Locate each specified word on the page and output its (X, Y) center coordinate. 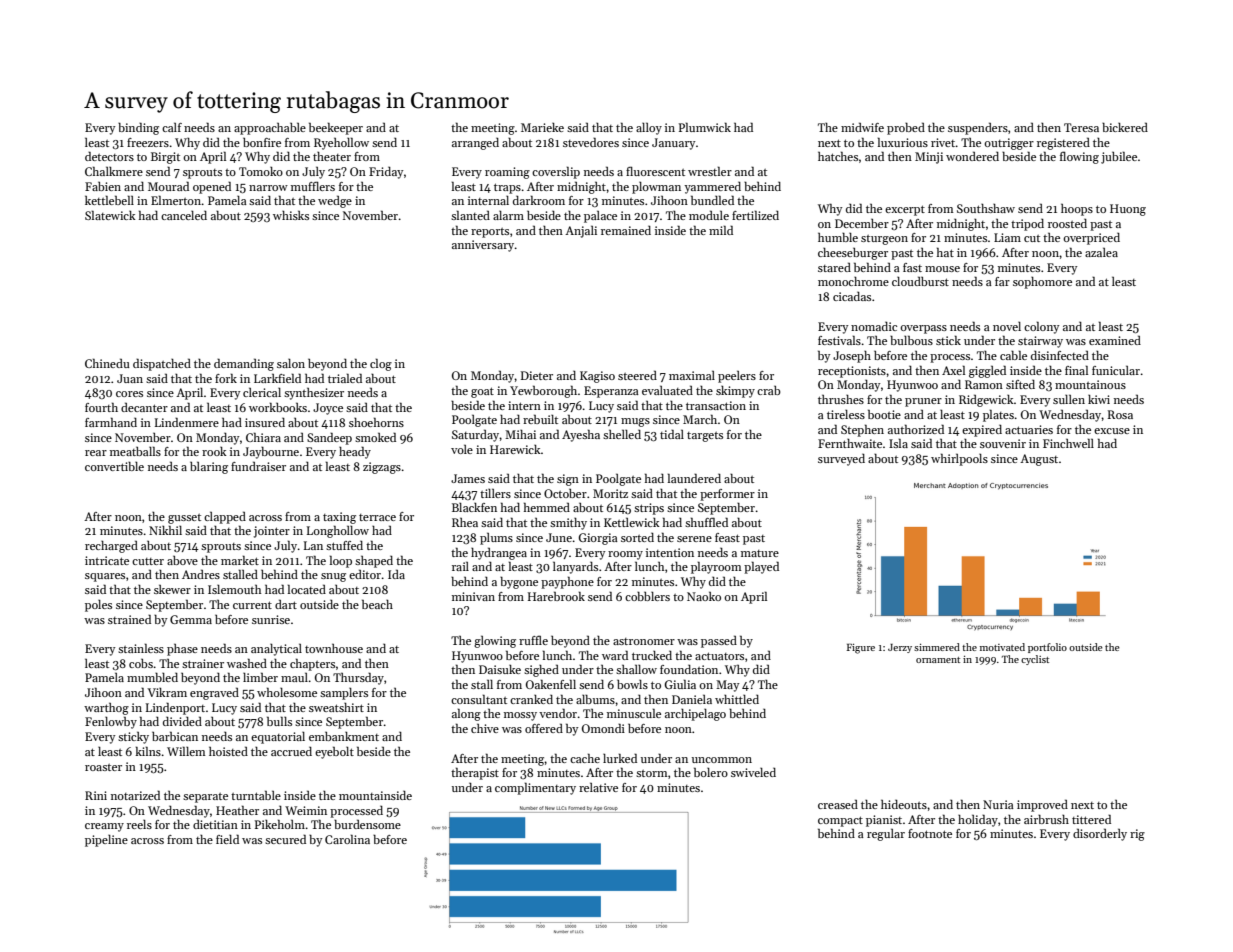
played (761, 567)
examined (1115, 340)
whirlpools (959, 459)
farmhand (111, 422)
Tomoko (261, 171)
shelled (622, 434)
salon (291, 363)
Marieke (542, 127)
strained (129, 619)
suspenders (978, 128)
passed (719, 641)
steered (637, 375)
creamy (104, 827)
